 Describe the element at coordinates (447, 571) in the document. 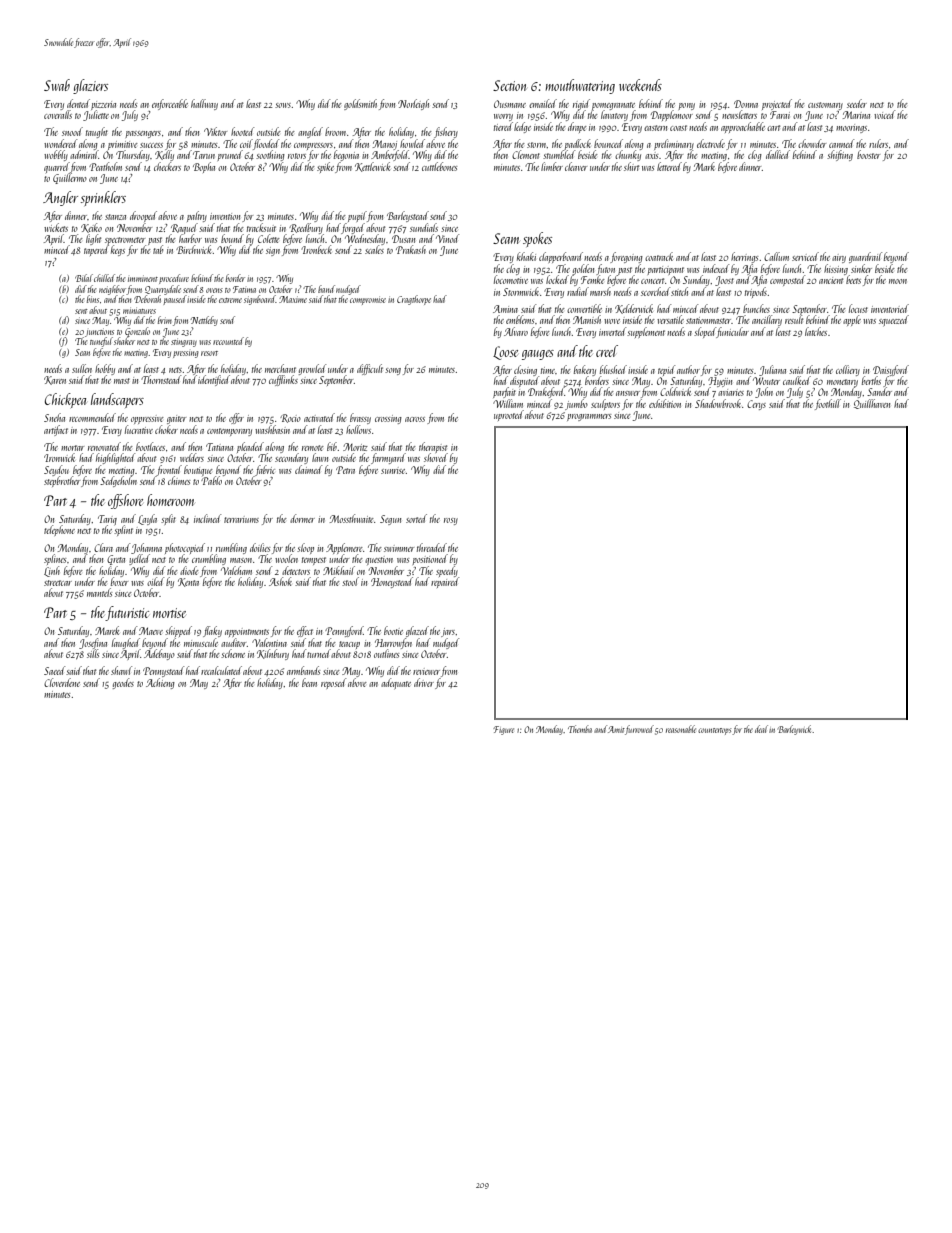

I see `speedy` at that location.
